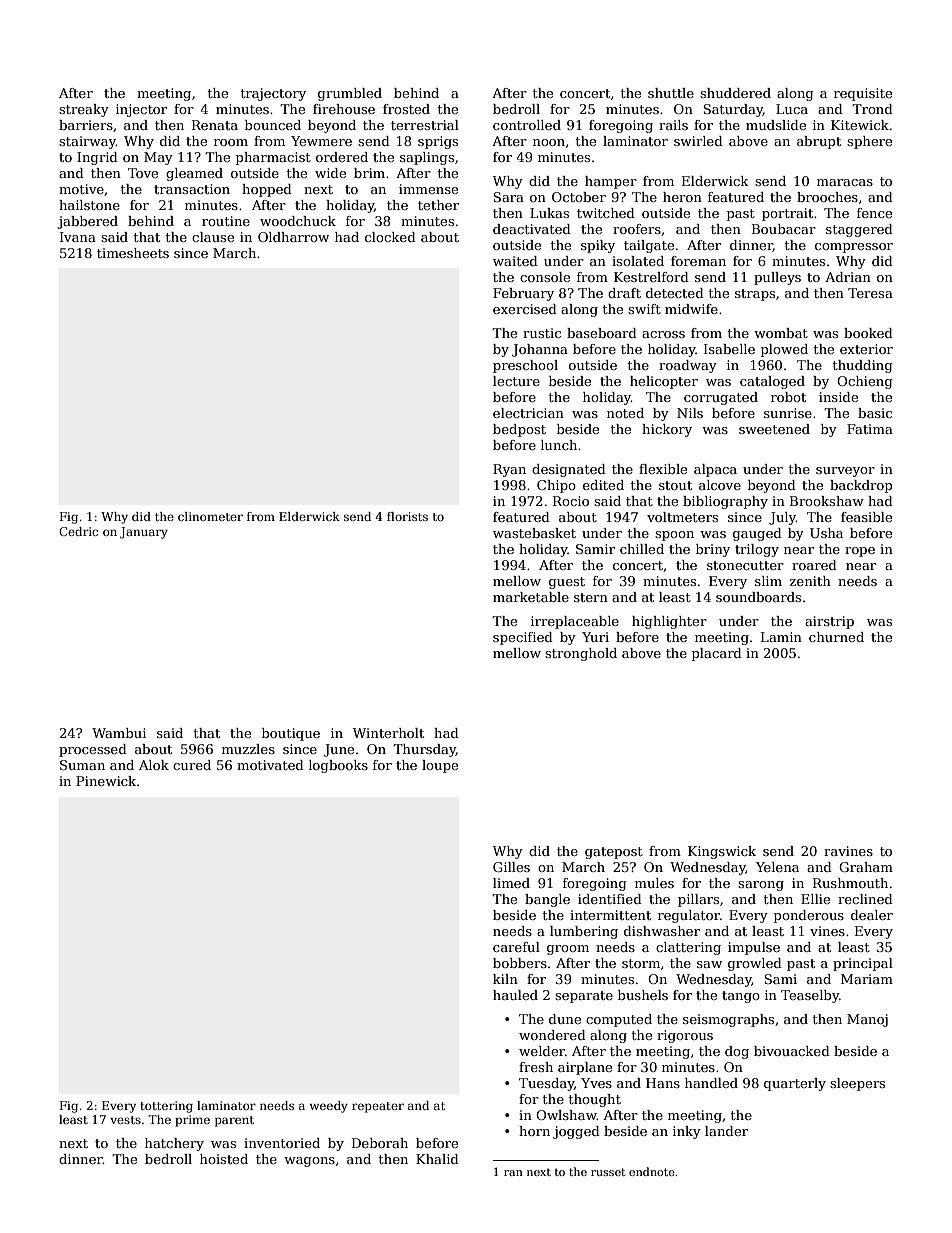 The image size is (952, 1233). I want to click on hoisted, so click(224, 1159).
